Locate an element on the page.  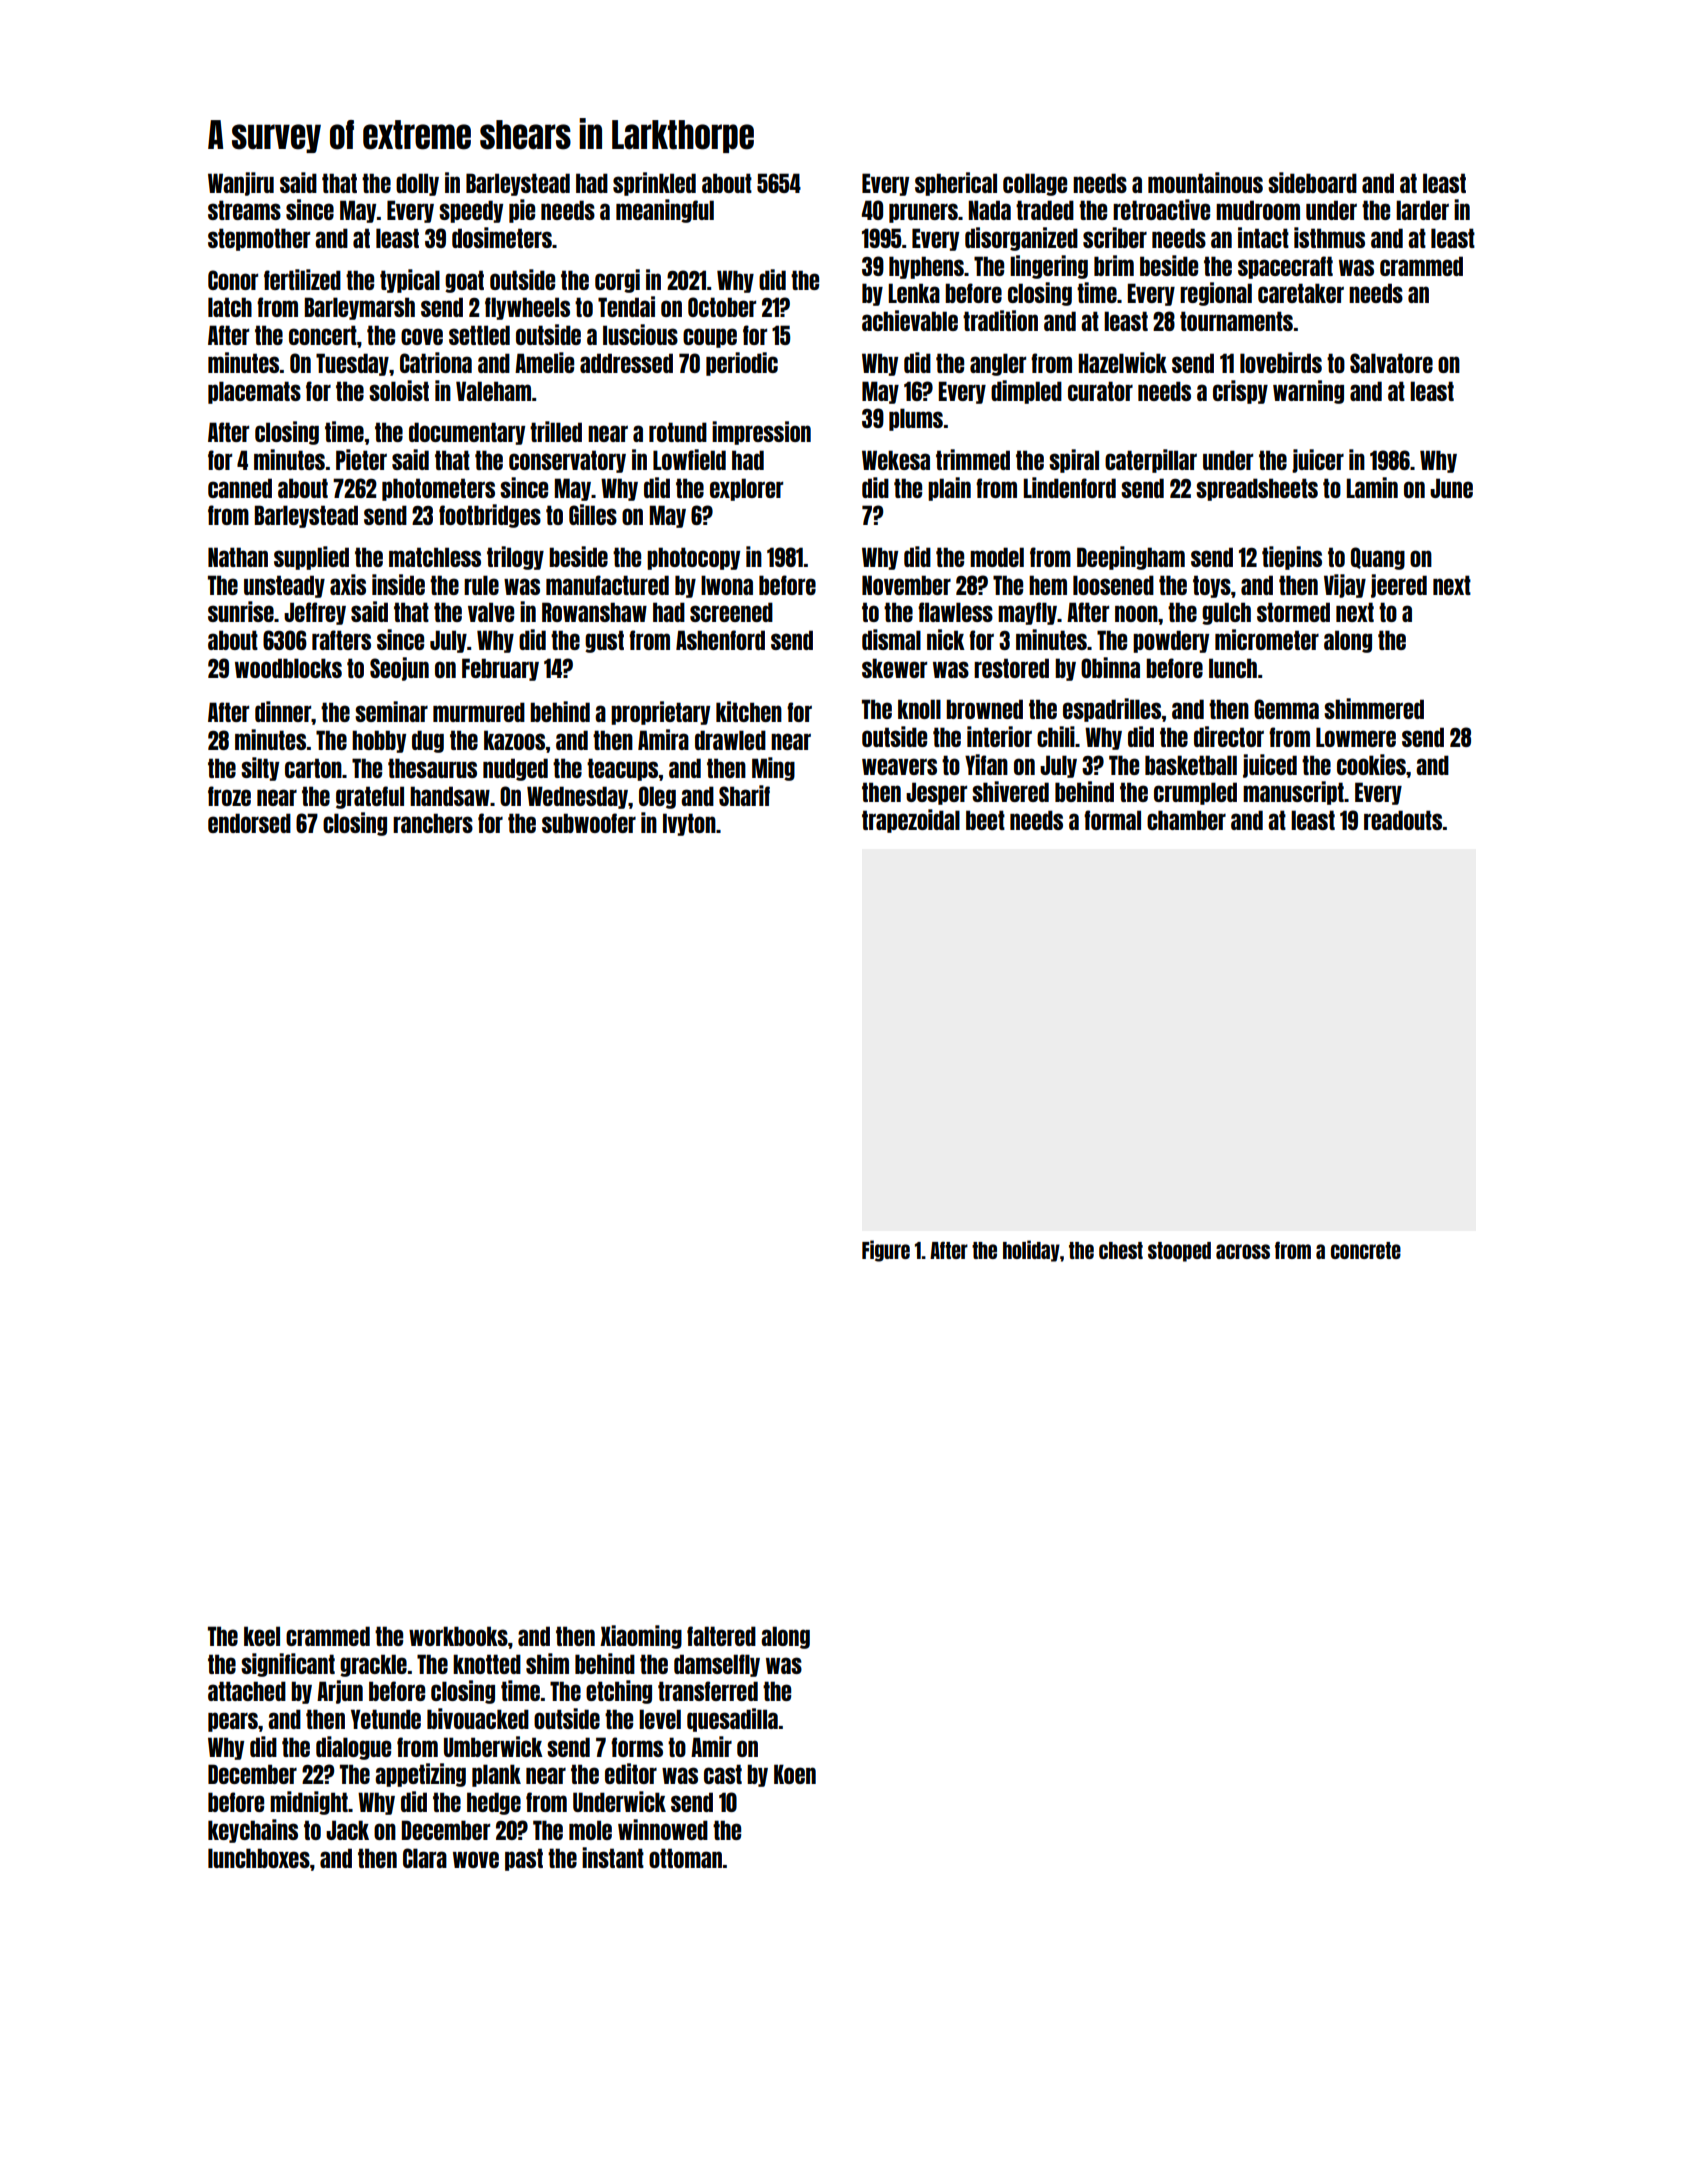
endorsed is located at coordinates (249, 823).
